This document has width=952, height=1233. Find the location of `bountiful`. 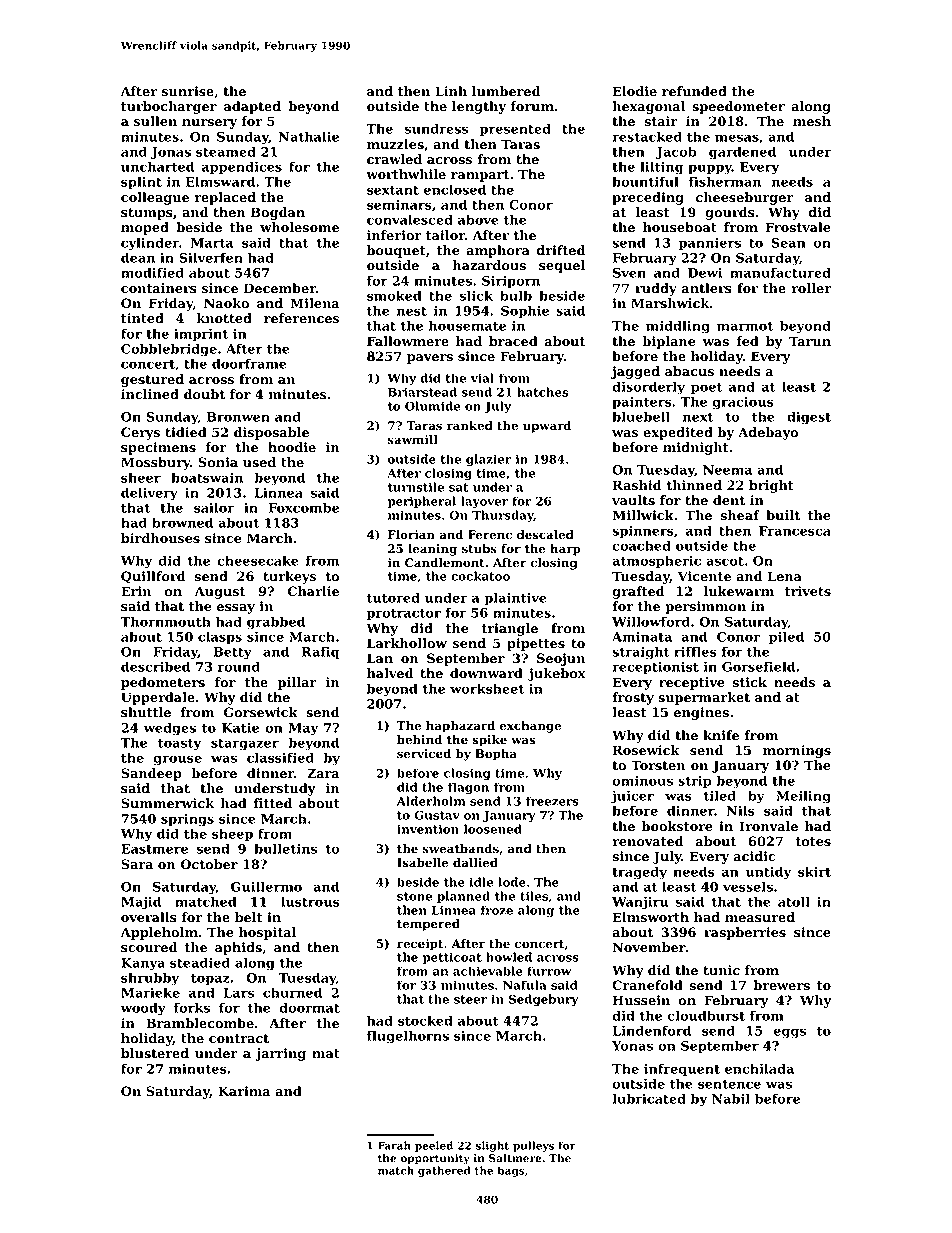

bountiful is located at coordinates (645, 181).
